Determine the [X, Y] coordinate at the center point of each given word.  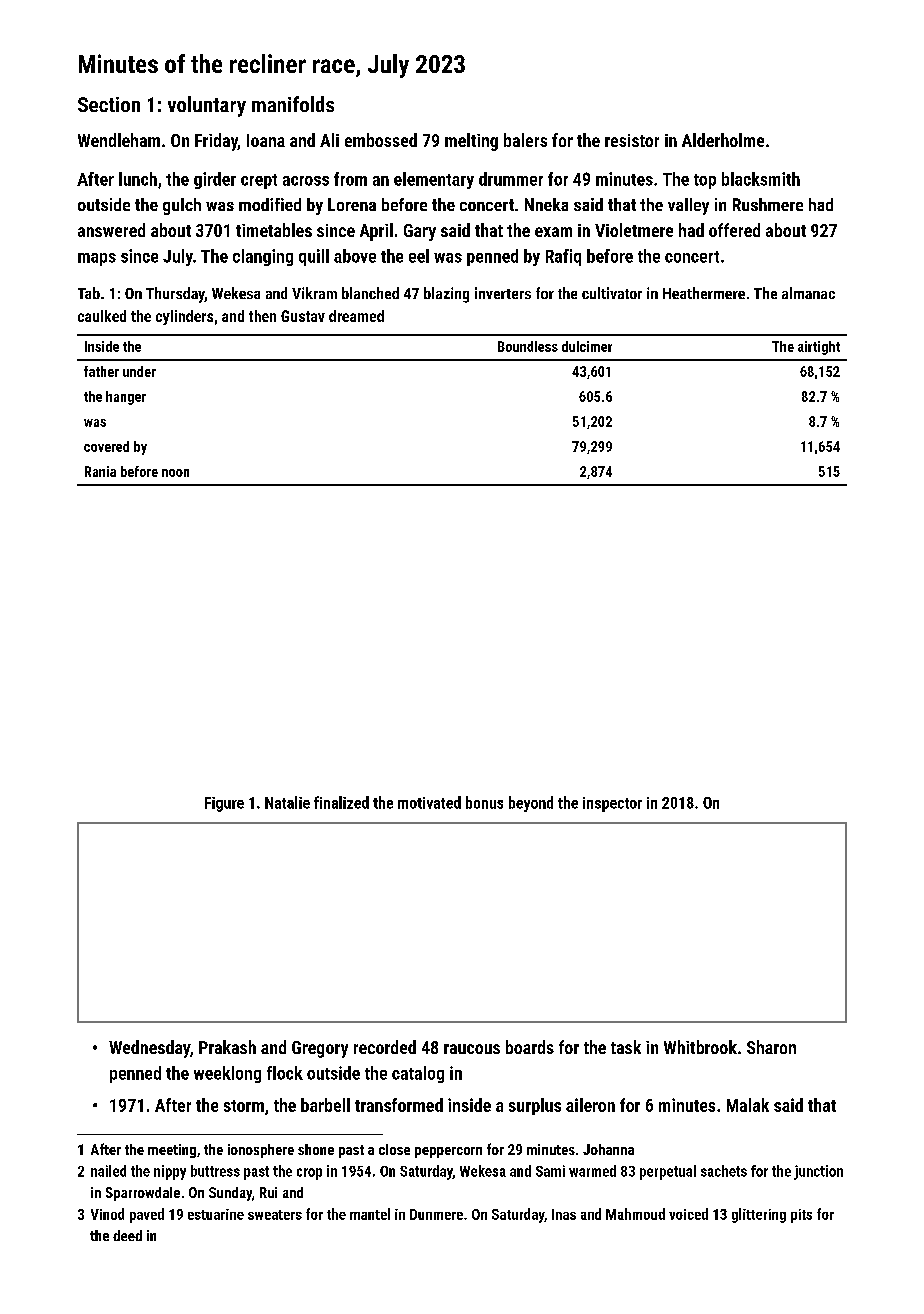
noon [175, 473]
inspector [612, 804]
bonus [484, 802]
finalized [341, 802]
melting [471, 142]
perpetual [668, 1172]
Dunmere [436, 1214]
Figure [224, 804]
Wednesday [149, 1049]
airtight [819, 348]
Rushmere [768, 204]
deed [127, 1235]
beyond [531, 804]
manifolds [293, 104]
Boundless [528, 346]
